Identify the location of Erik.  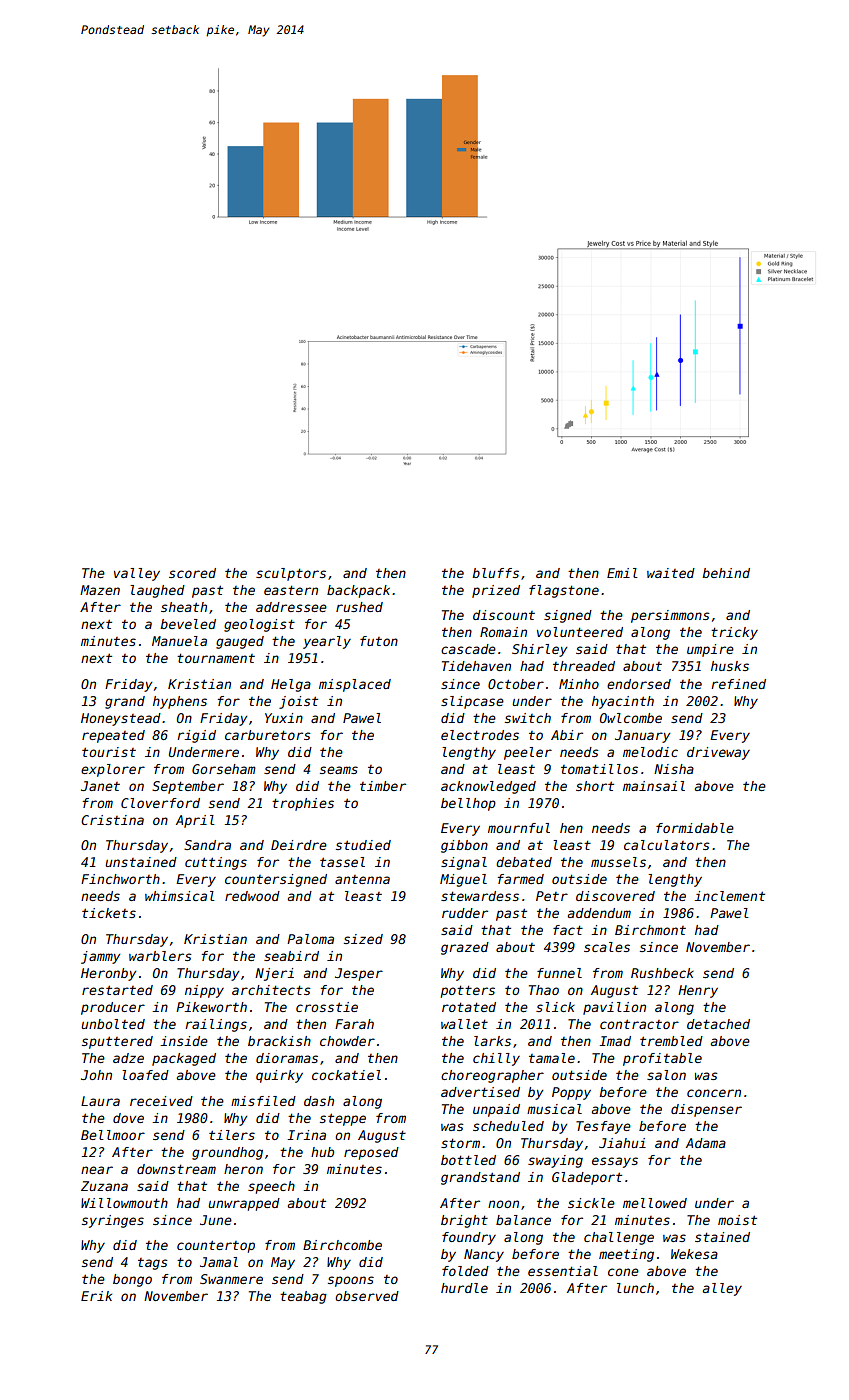
(96, 1296).
